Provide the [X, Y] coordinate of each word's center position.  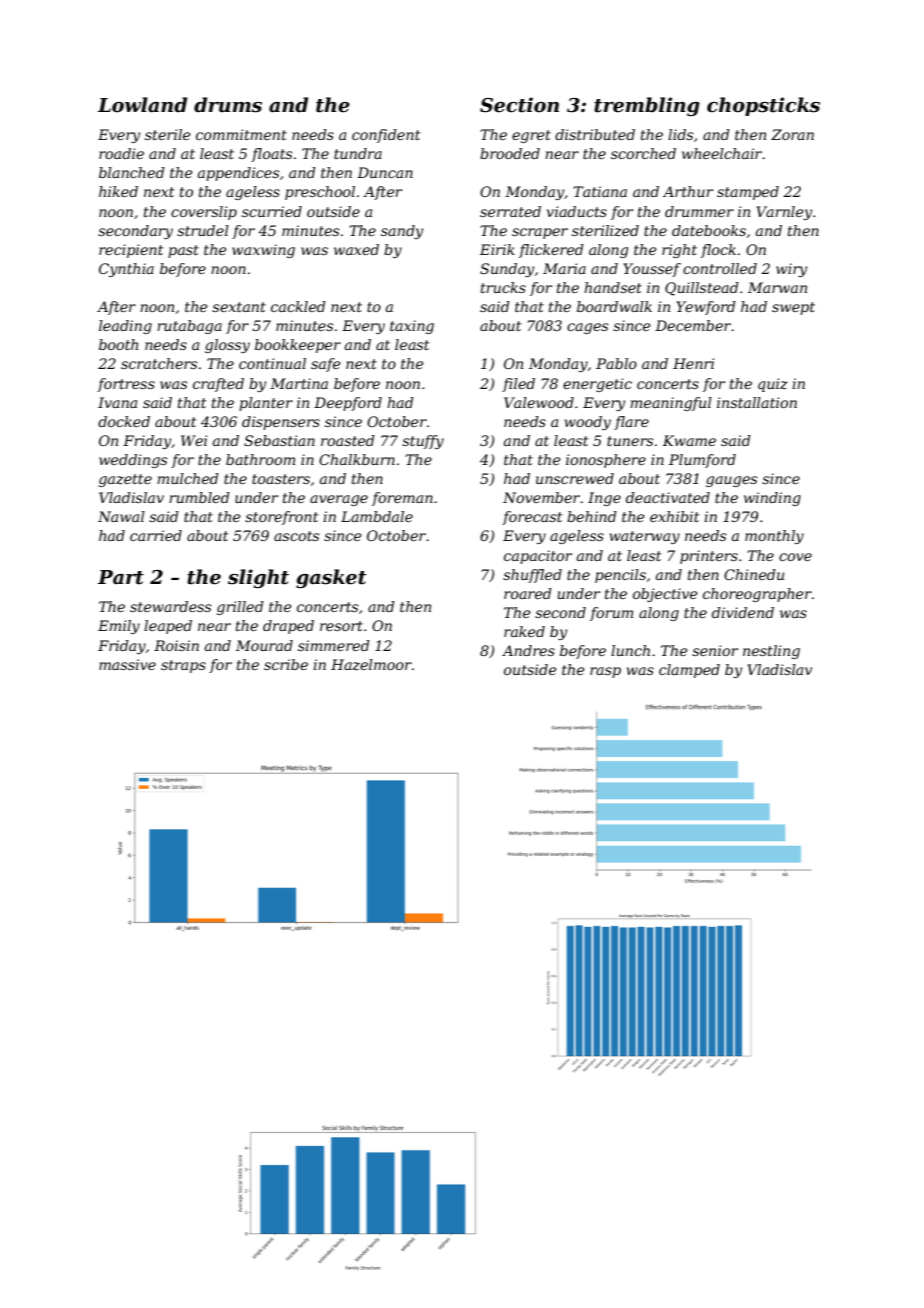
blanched [132, 172]
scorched [643, 153]
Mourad [264, 645]
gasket [331, 579]
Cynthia [126, 270]
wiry [791, 270]
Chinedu [754, 574]
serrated [510, 211]
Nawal [121, 516]
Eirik [497, 249]
